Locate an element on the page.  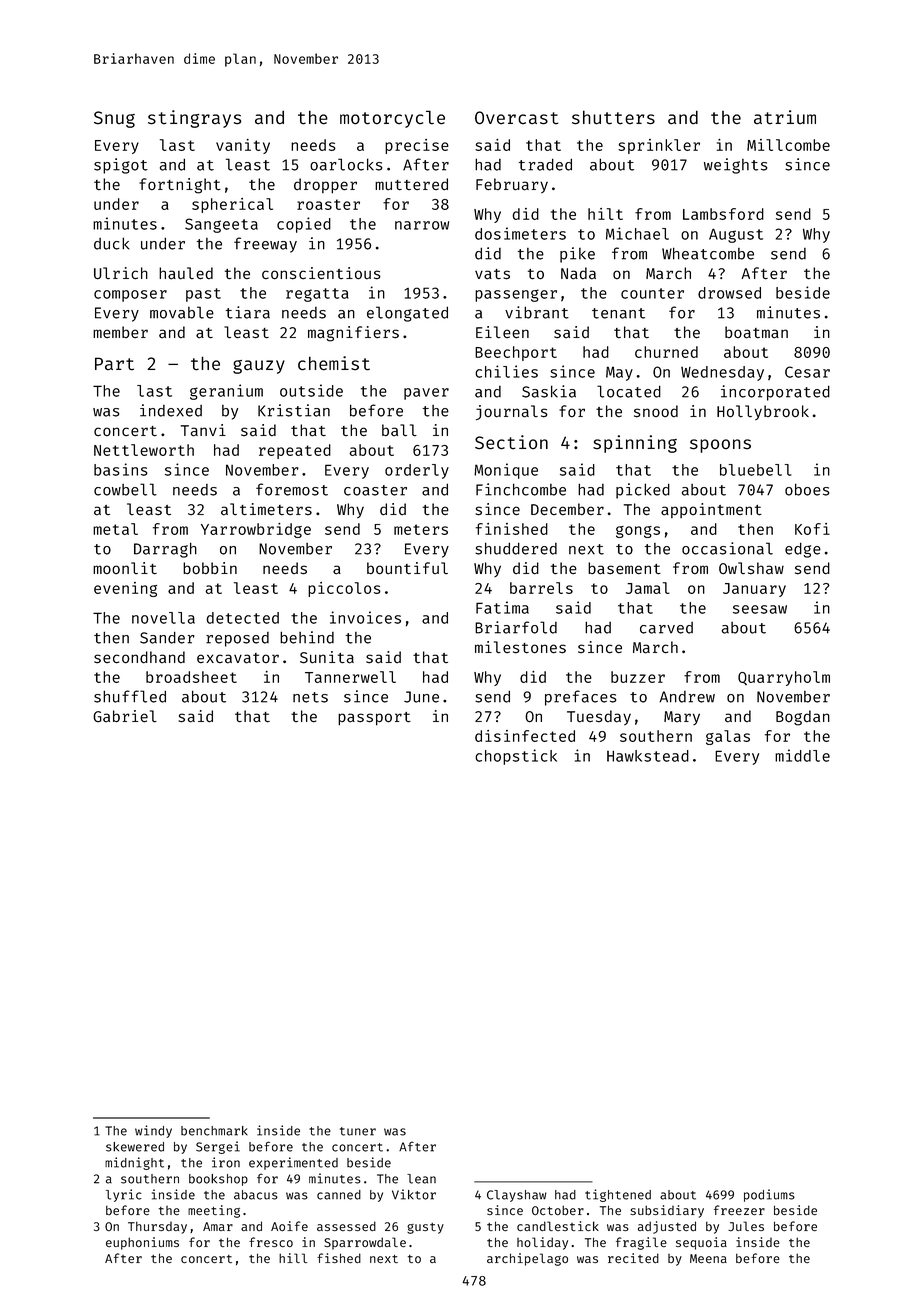
Yarrowbridge is located at coordinates (256, 530).
